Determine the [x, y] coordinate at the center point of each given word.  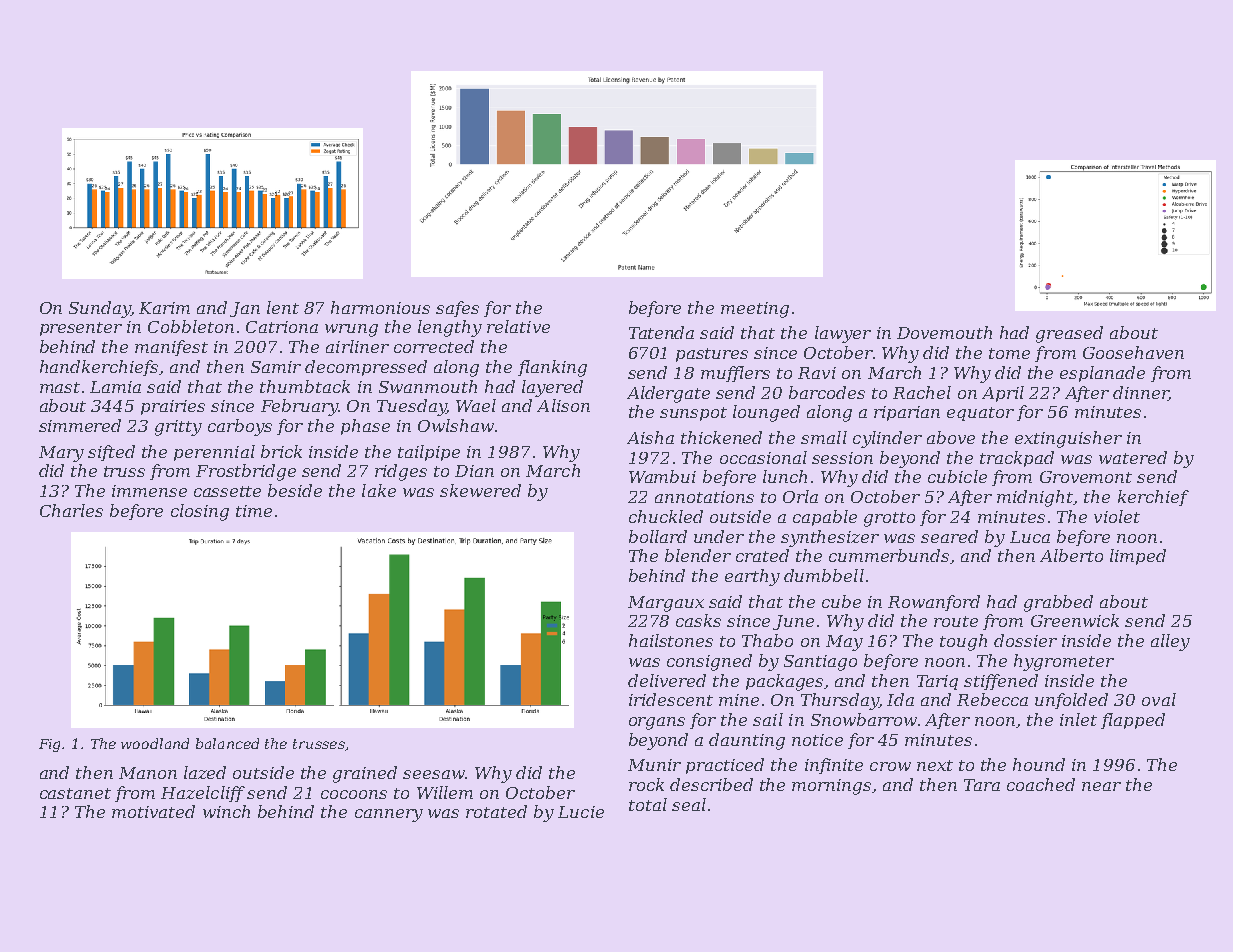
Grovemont [1086, 477]
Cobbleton [191, 326]
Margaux [666, 604]
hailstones [671, 640]
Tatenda [661, 332]
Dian [474, 471]
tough [963, 642]
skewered [480, 490]
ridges [401, 472]
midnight [1035, 498]
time [254, 511]
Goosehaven [1133, 352]
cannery [389, 815]
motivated [153, 811]
